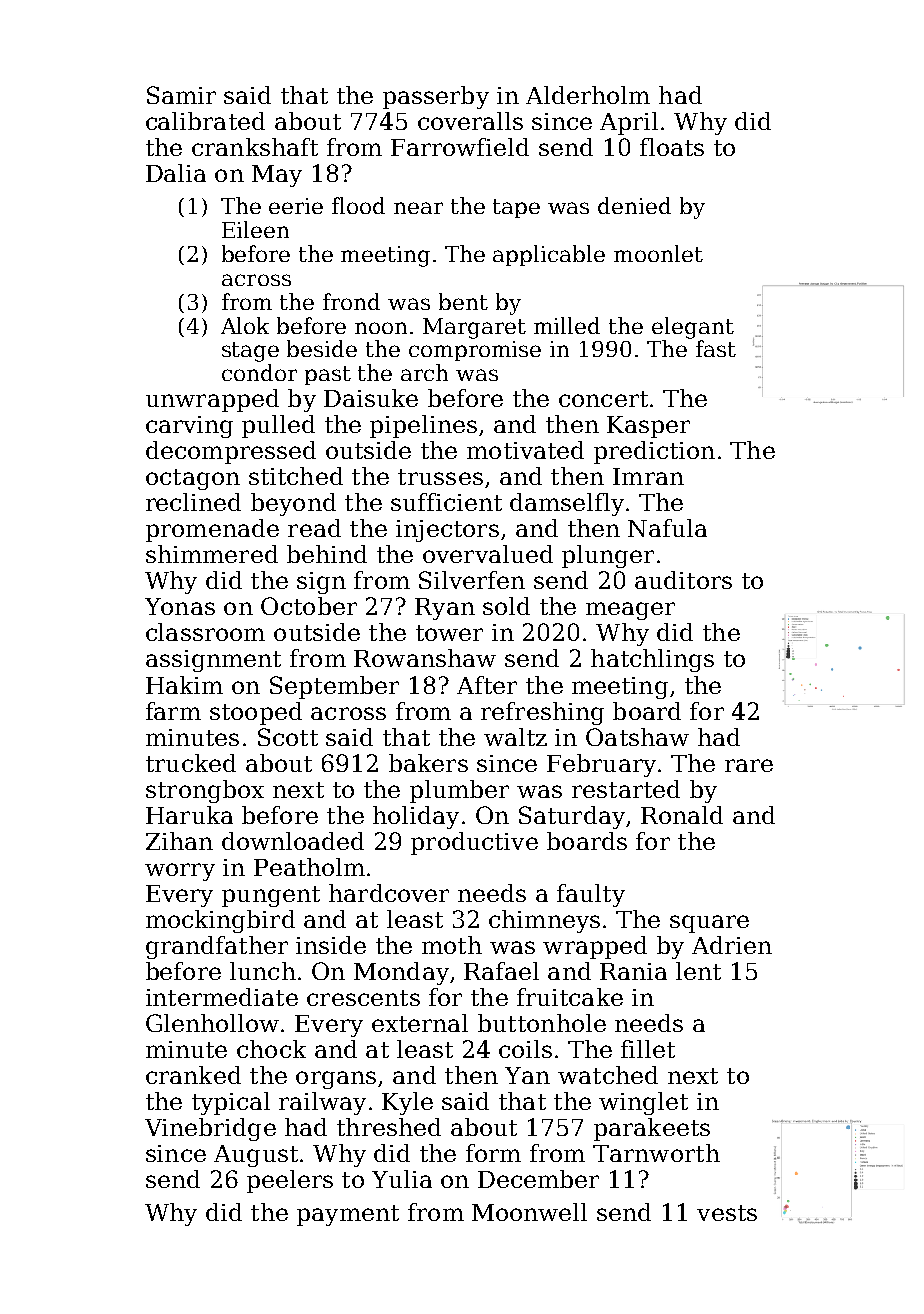 Image resolution: width=924 pixels, height=1314 pixels. I want to click on rare, so click(749, 765).
